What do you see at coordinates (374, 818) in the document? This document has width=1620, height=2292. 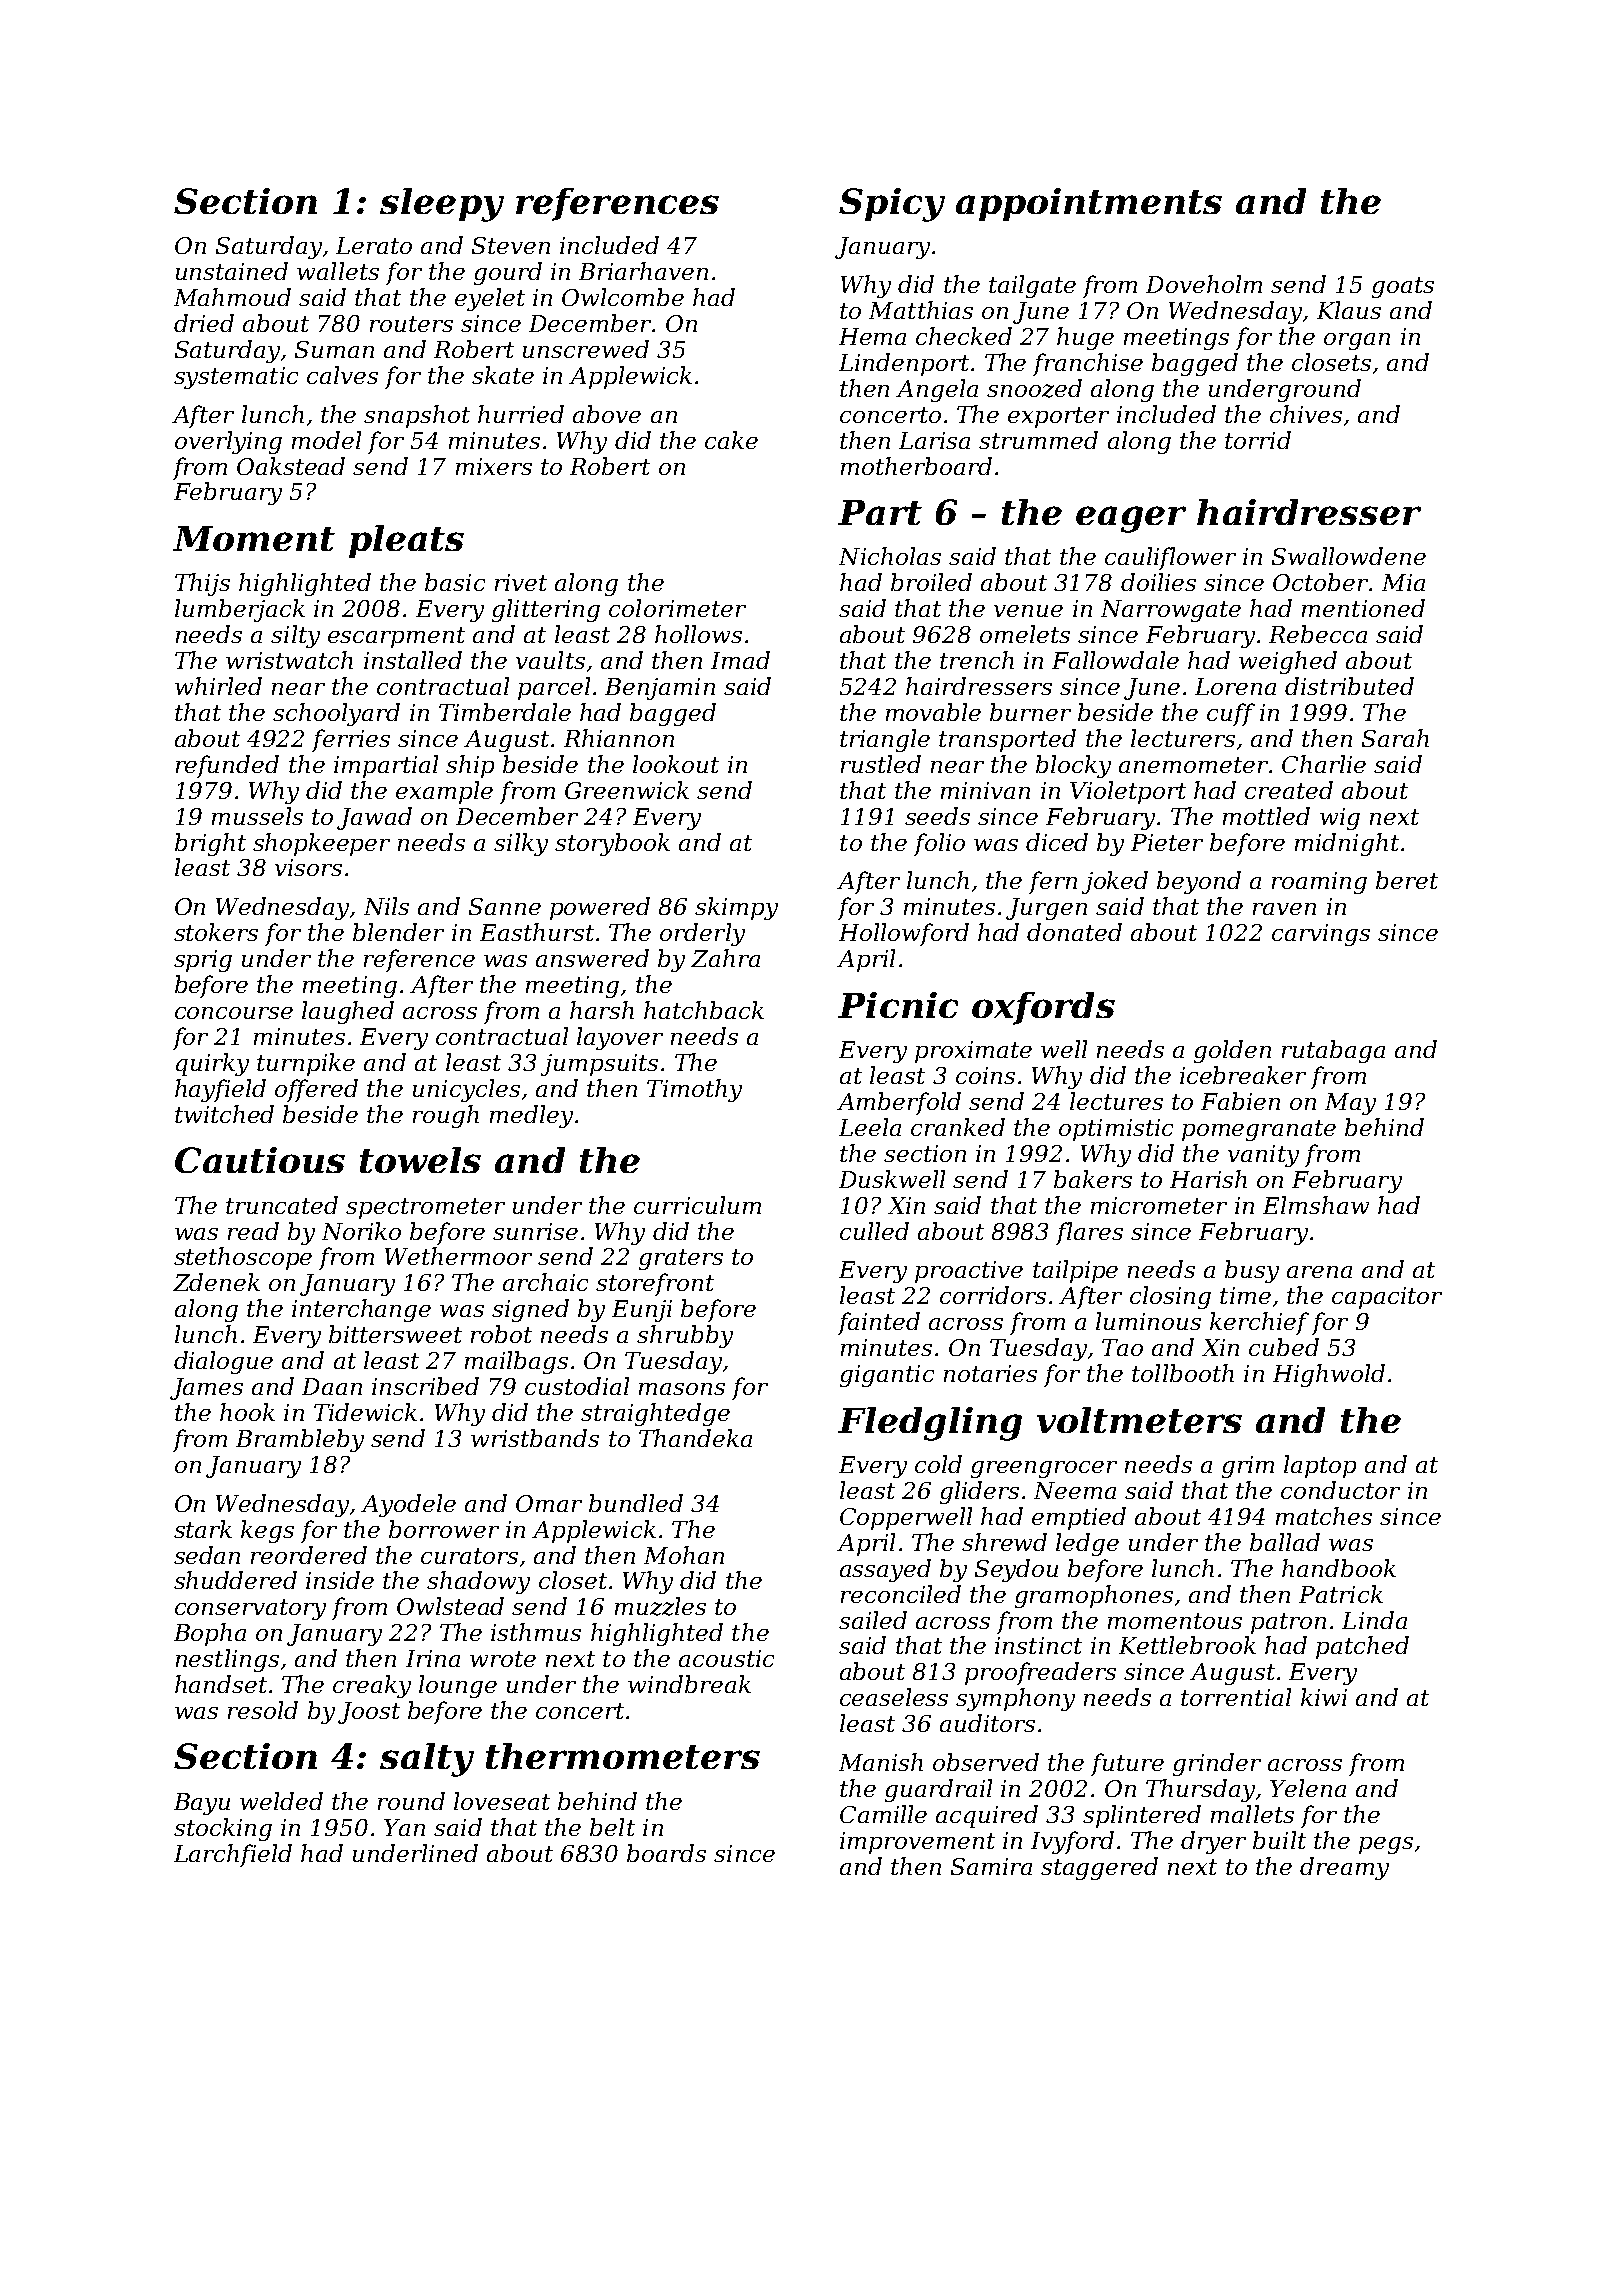 I see `Jawad` at bounding box center [374, 818].
